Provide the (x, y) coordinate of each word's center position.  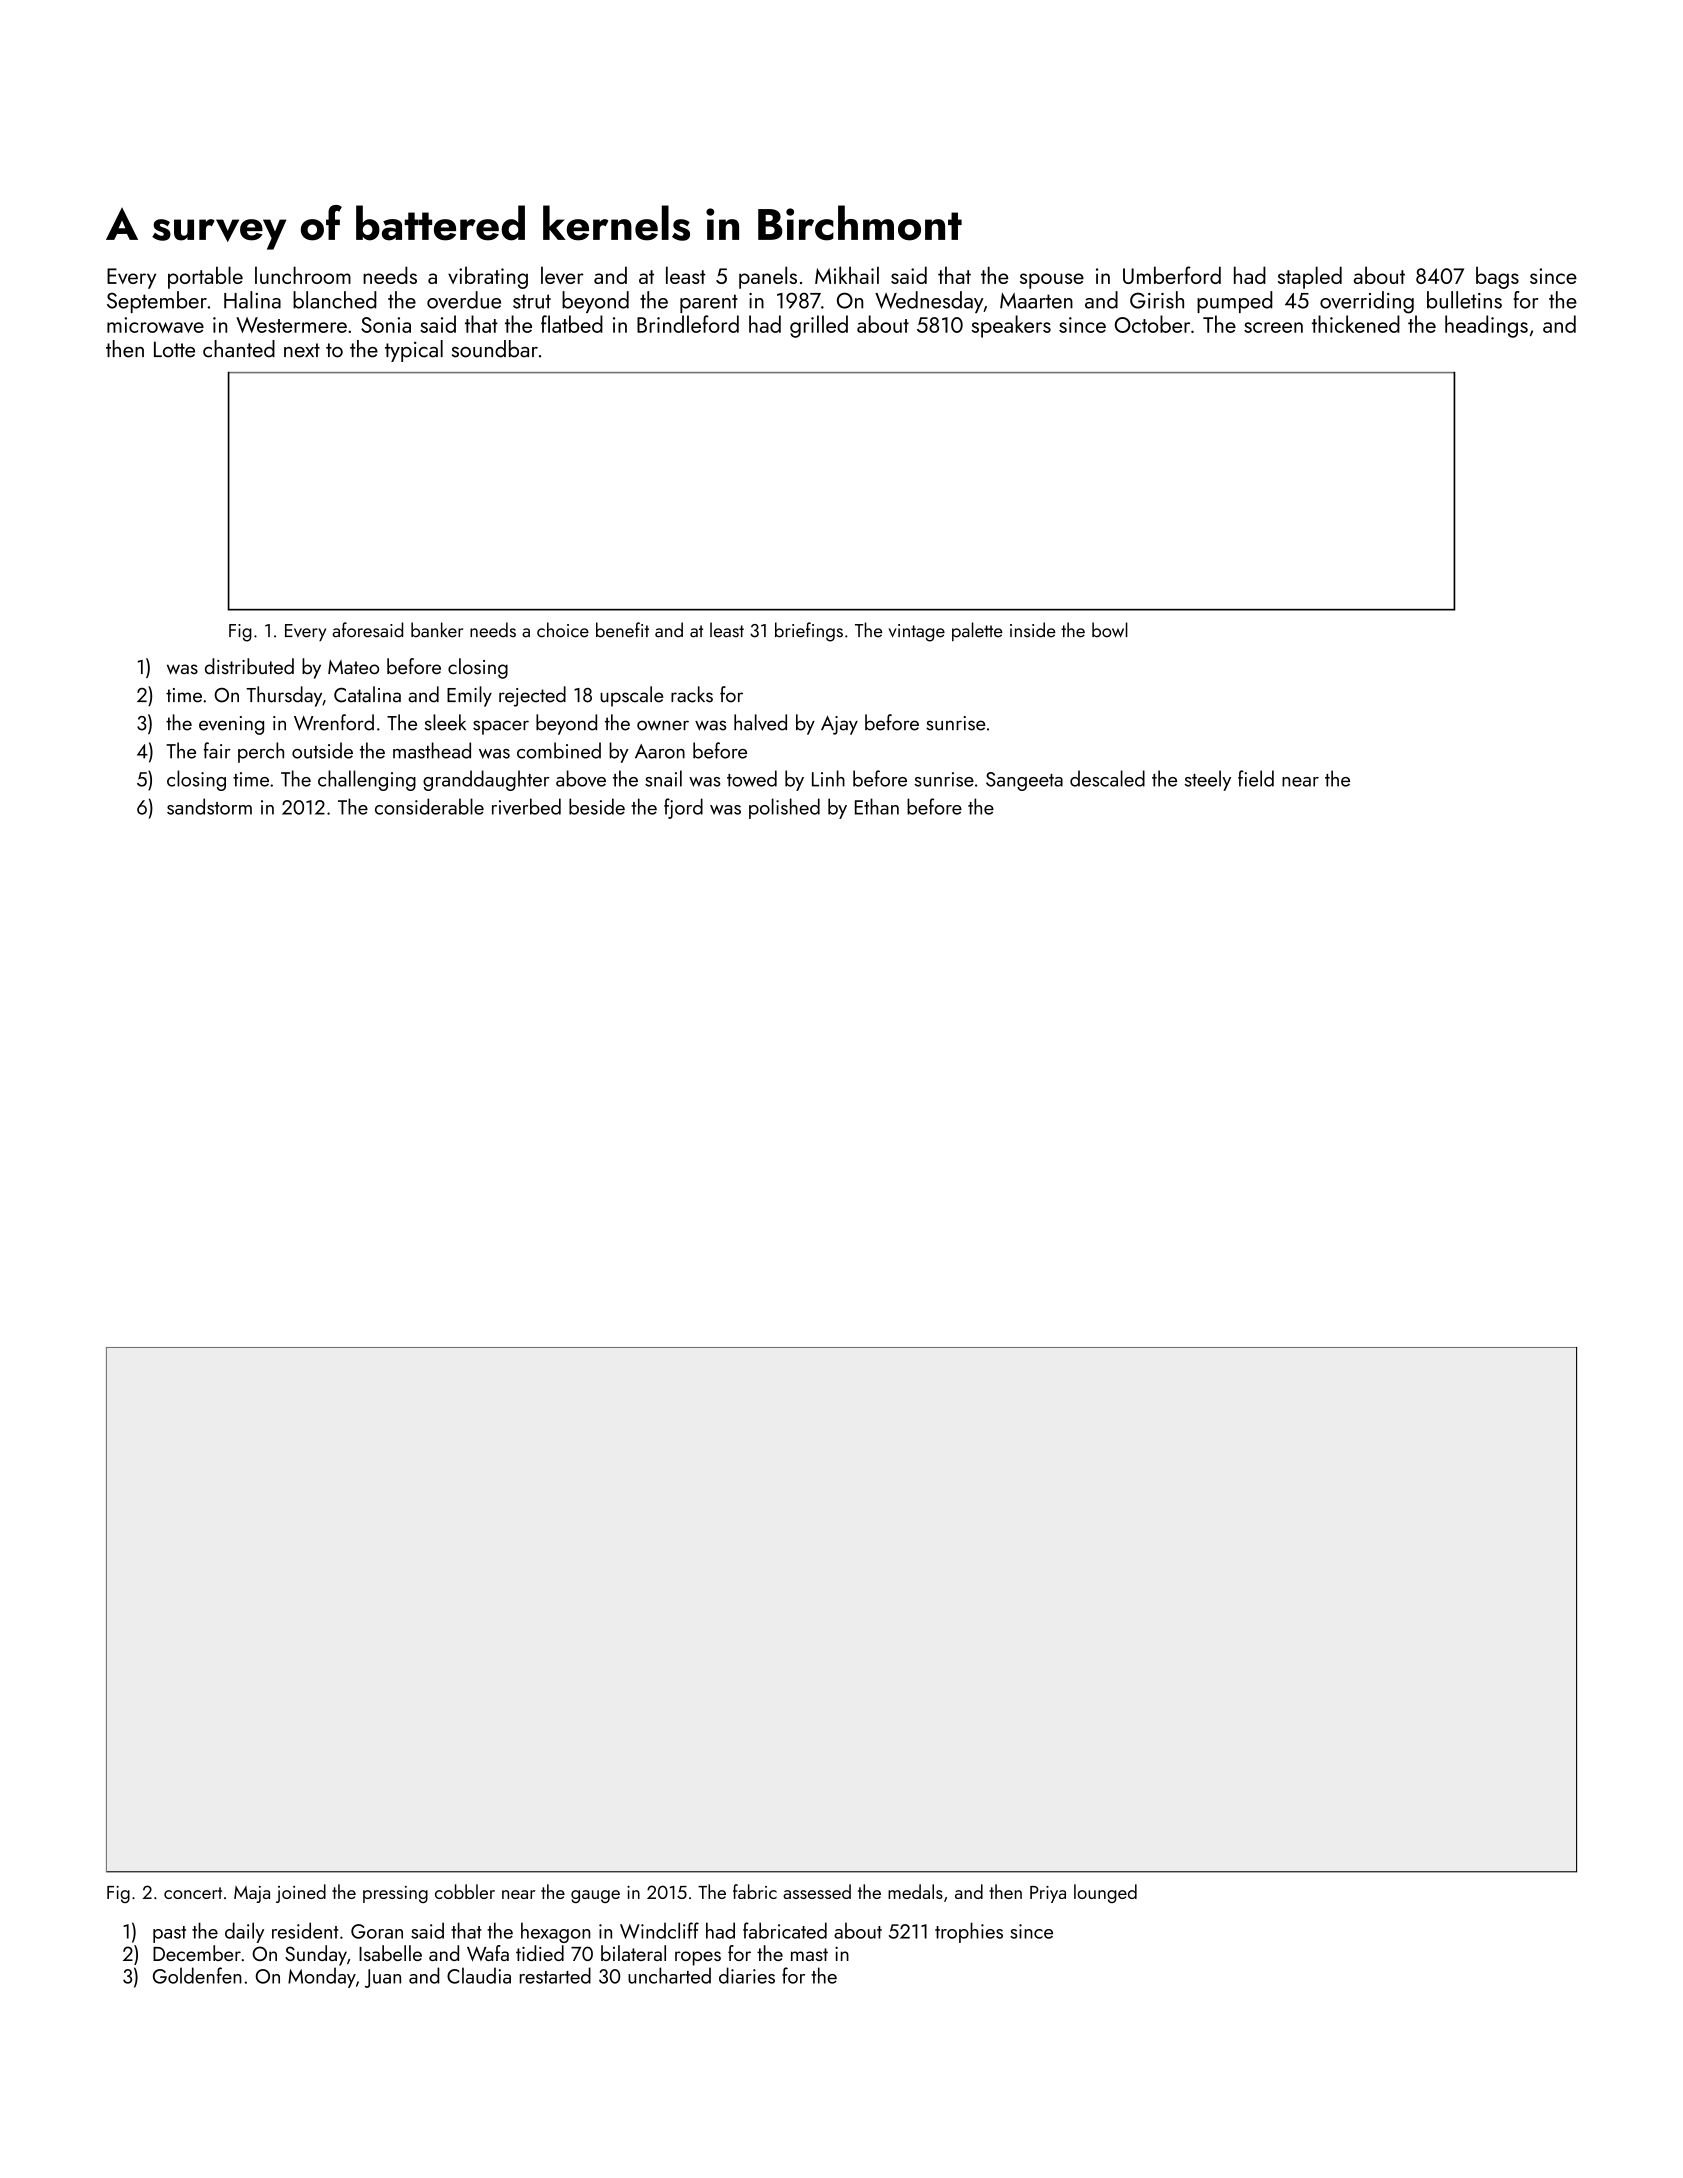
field (1256, 778)
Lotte (174, 349)
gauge (595, 1896)
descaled (1107, 778)
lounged (1105, 1893)
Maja (252, 1894)
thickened (1356, 324)
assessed (817, 1891)
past (169, 1934)
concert (193, 1893)
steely (1208, 780)
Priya (1048, 1894)
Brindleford (688, 324)
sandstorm (209, 806)
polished (784, 808)
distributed (249, 666)
